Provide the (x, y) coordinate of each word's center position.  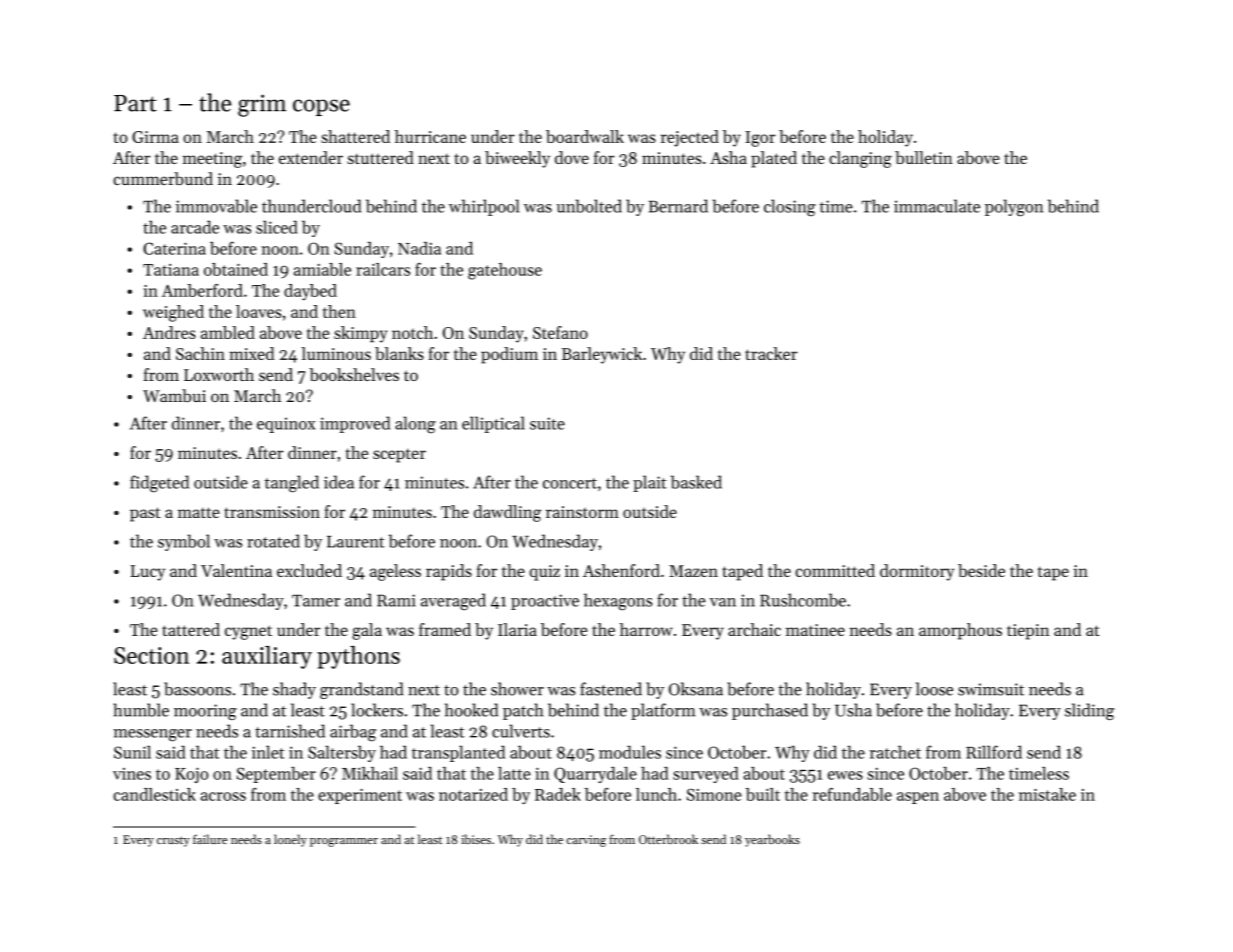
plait (650, 483)
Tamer (316, 601)
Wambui (174, 395)
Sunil (132, 752)
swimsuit (991, 689)
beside (981, 570)
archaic (754, 629)
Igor (760, 139)
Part (135, 103)
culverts (521, 731)
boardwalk (585, 136)
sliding (1089, 711)
